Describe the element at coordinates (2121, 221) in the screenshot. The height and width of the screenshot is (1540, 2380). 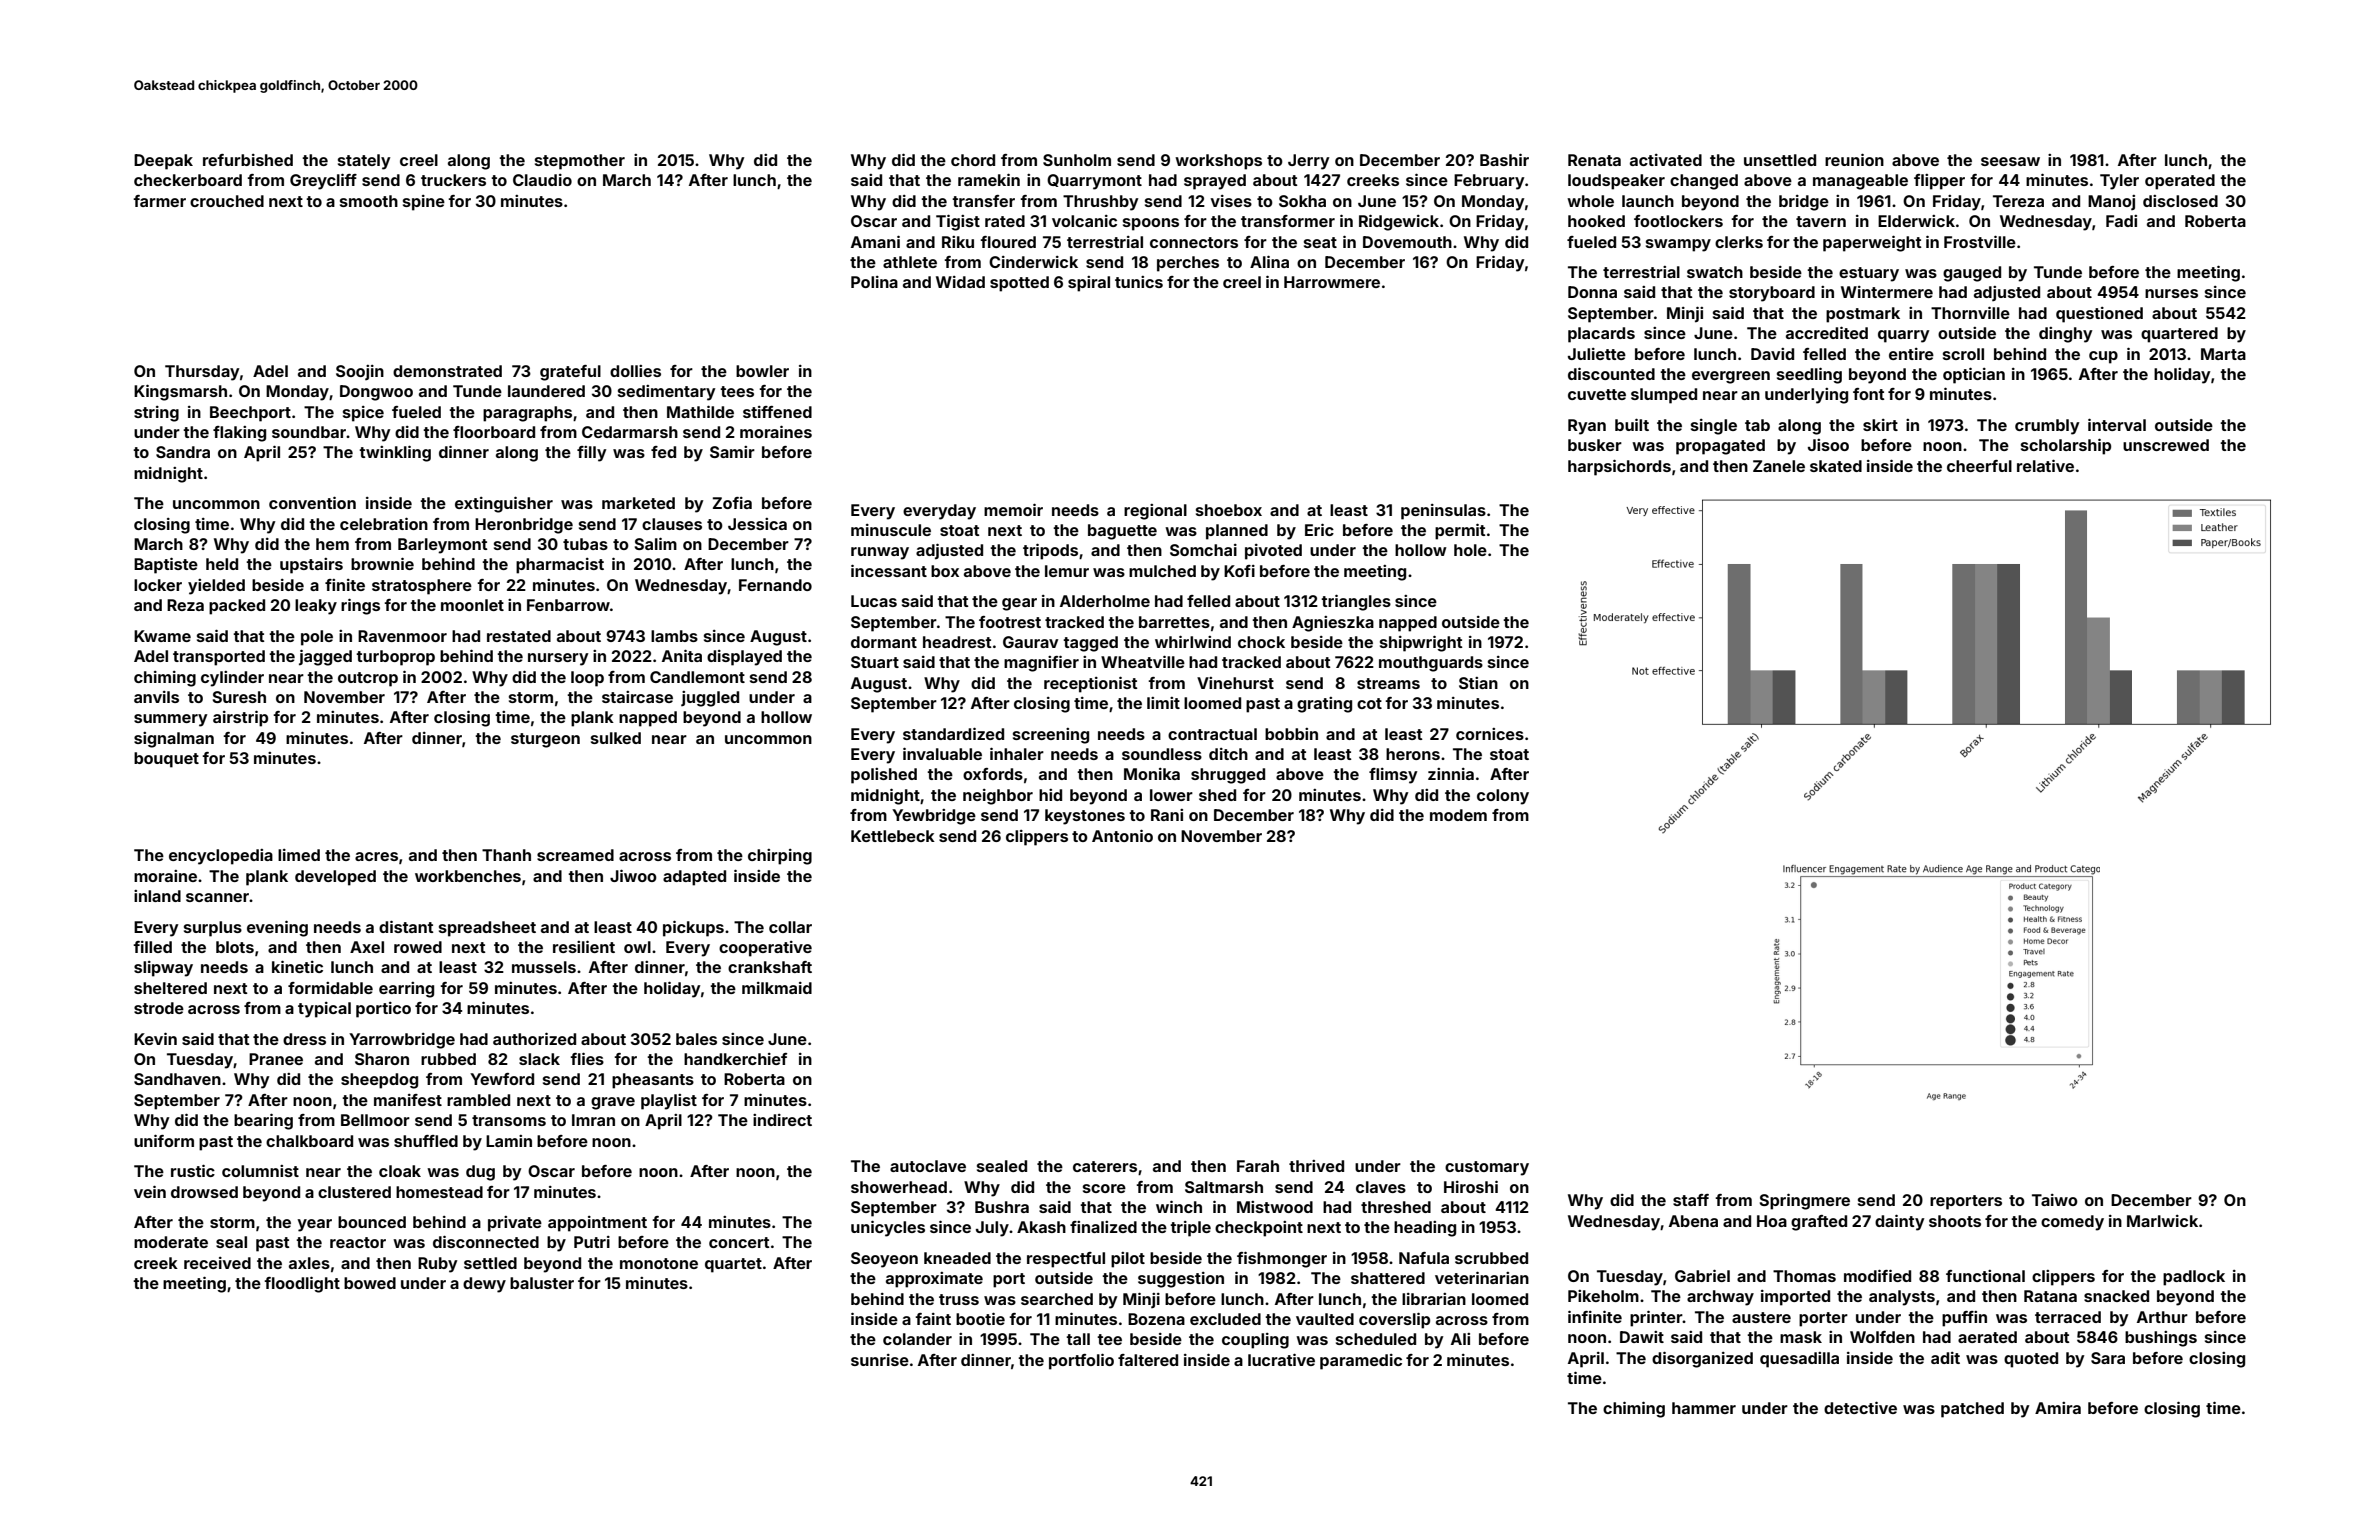
I see `Fadi` at that location.
